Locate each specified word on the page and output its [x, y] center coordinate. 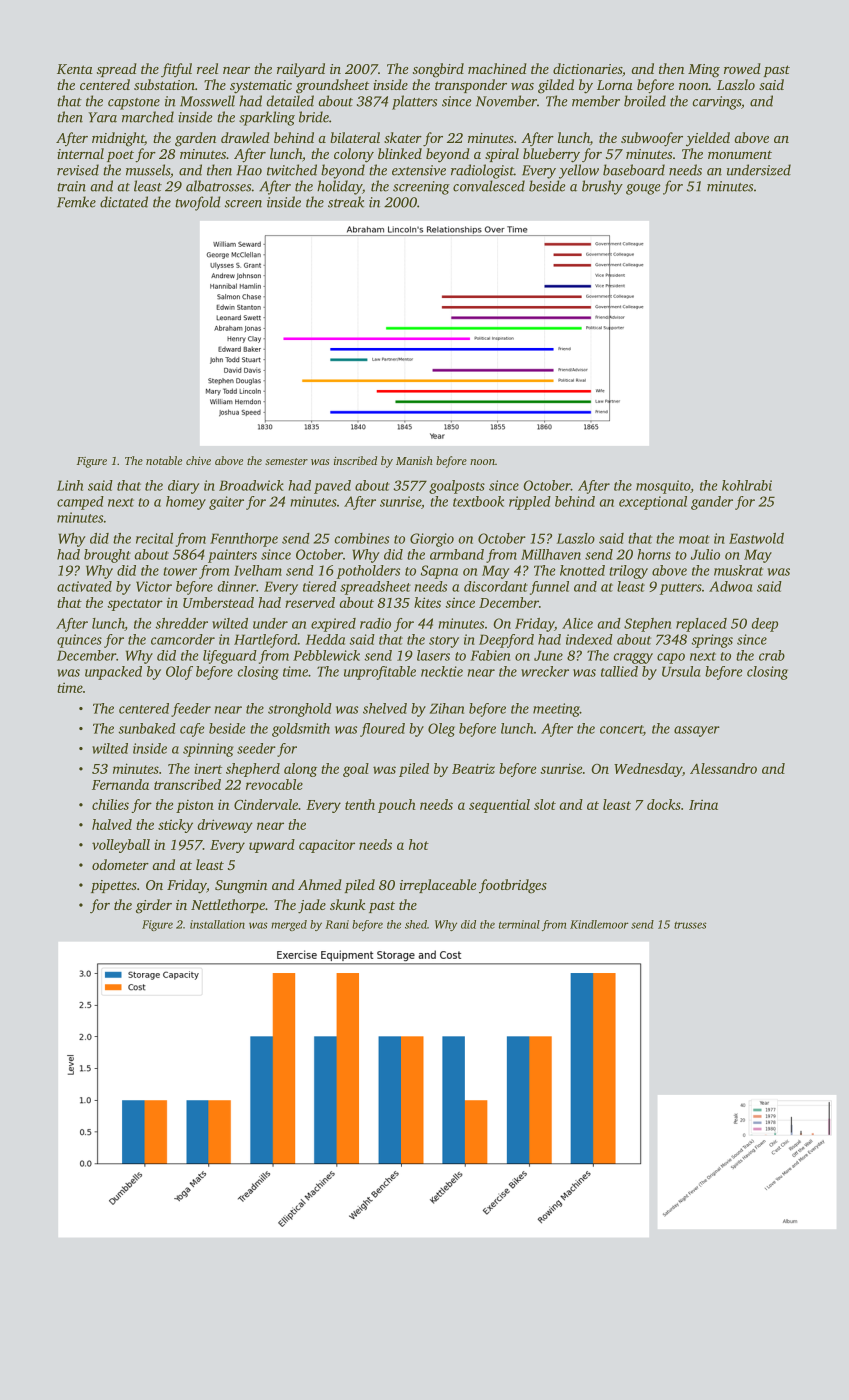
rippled [530, 503]
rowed [742, 68]
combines [362, 538]
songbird [438, 70]
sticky [175, 826]
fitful [176, 70]
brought [107, 556]
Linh [70, 485]
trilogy [628, 572]
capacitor [327, 846]
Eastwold [756, 538]
